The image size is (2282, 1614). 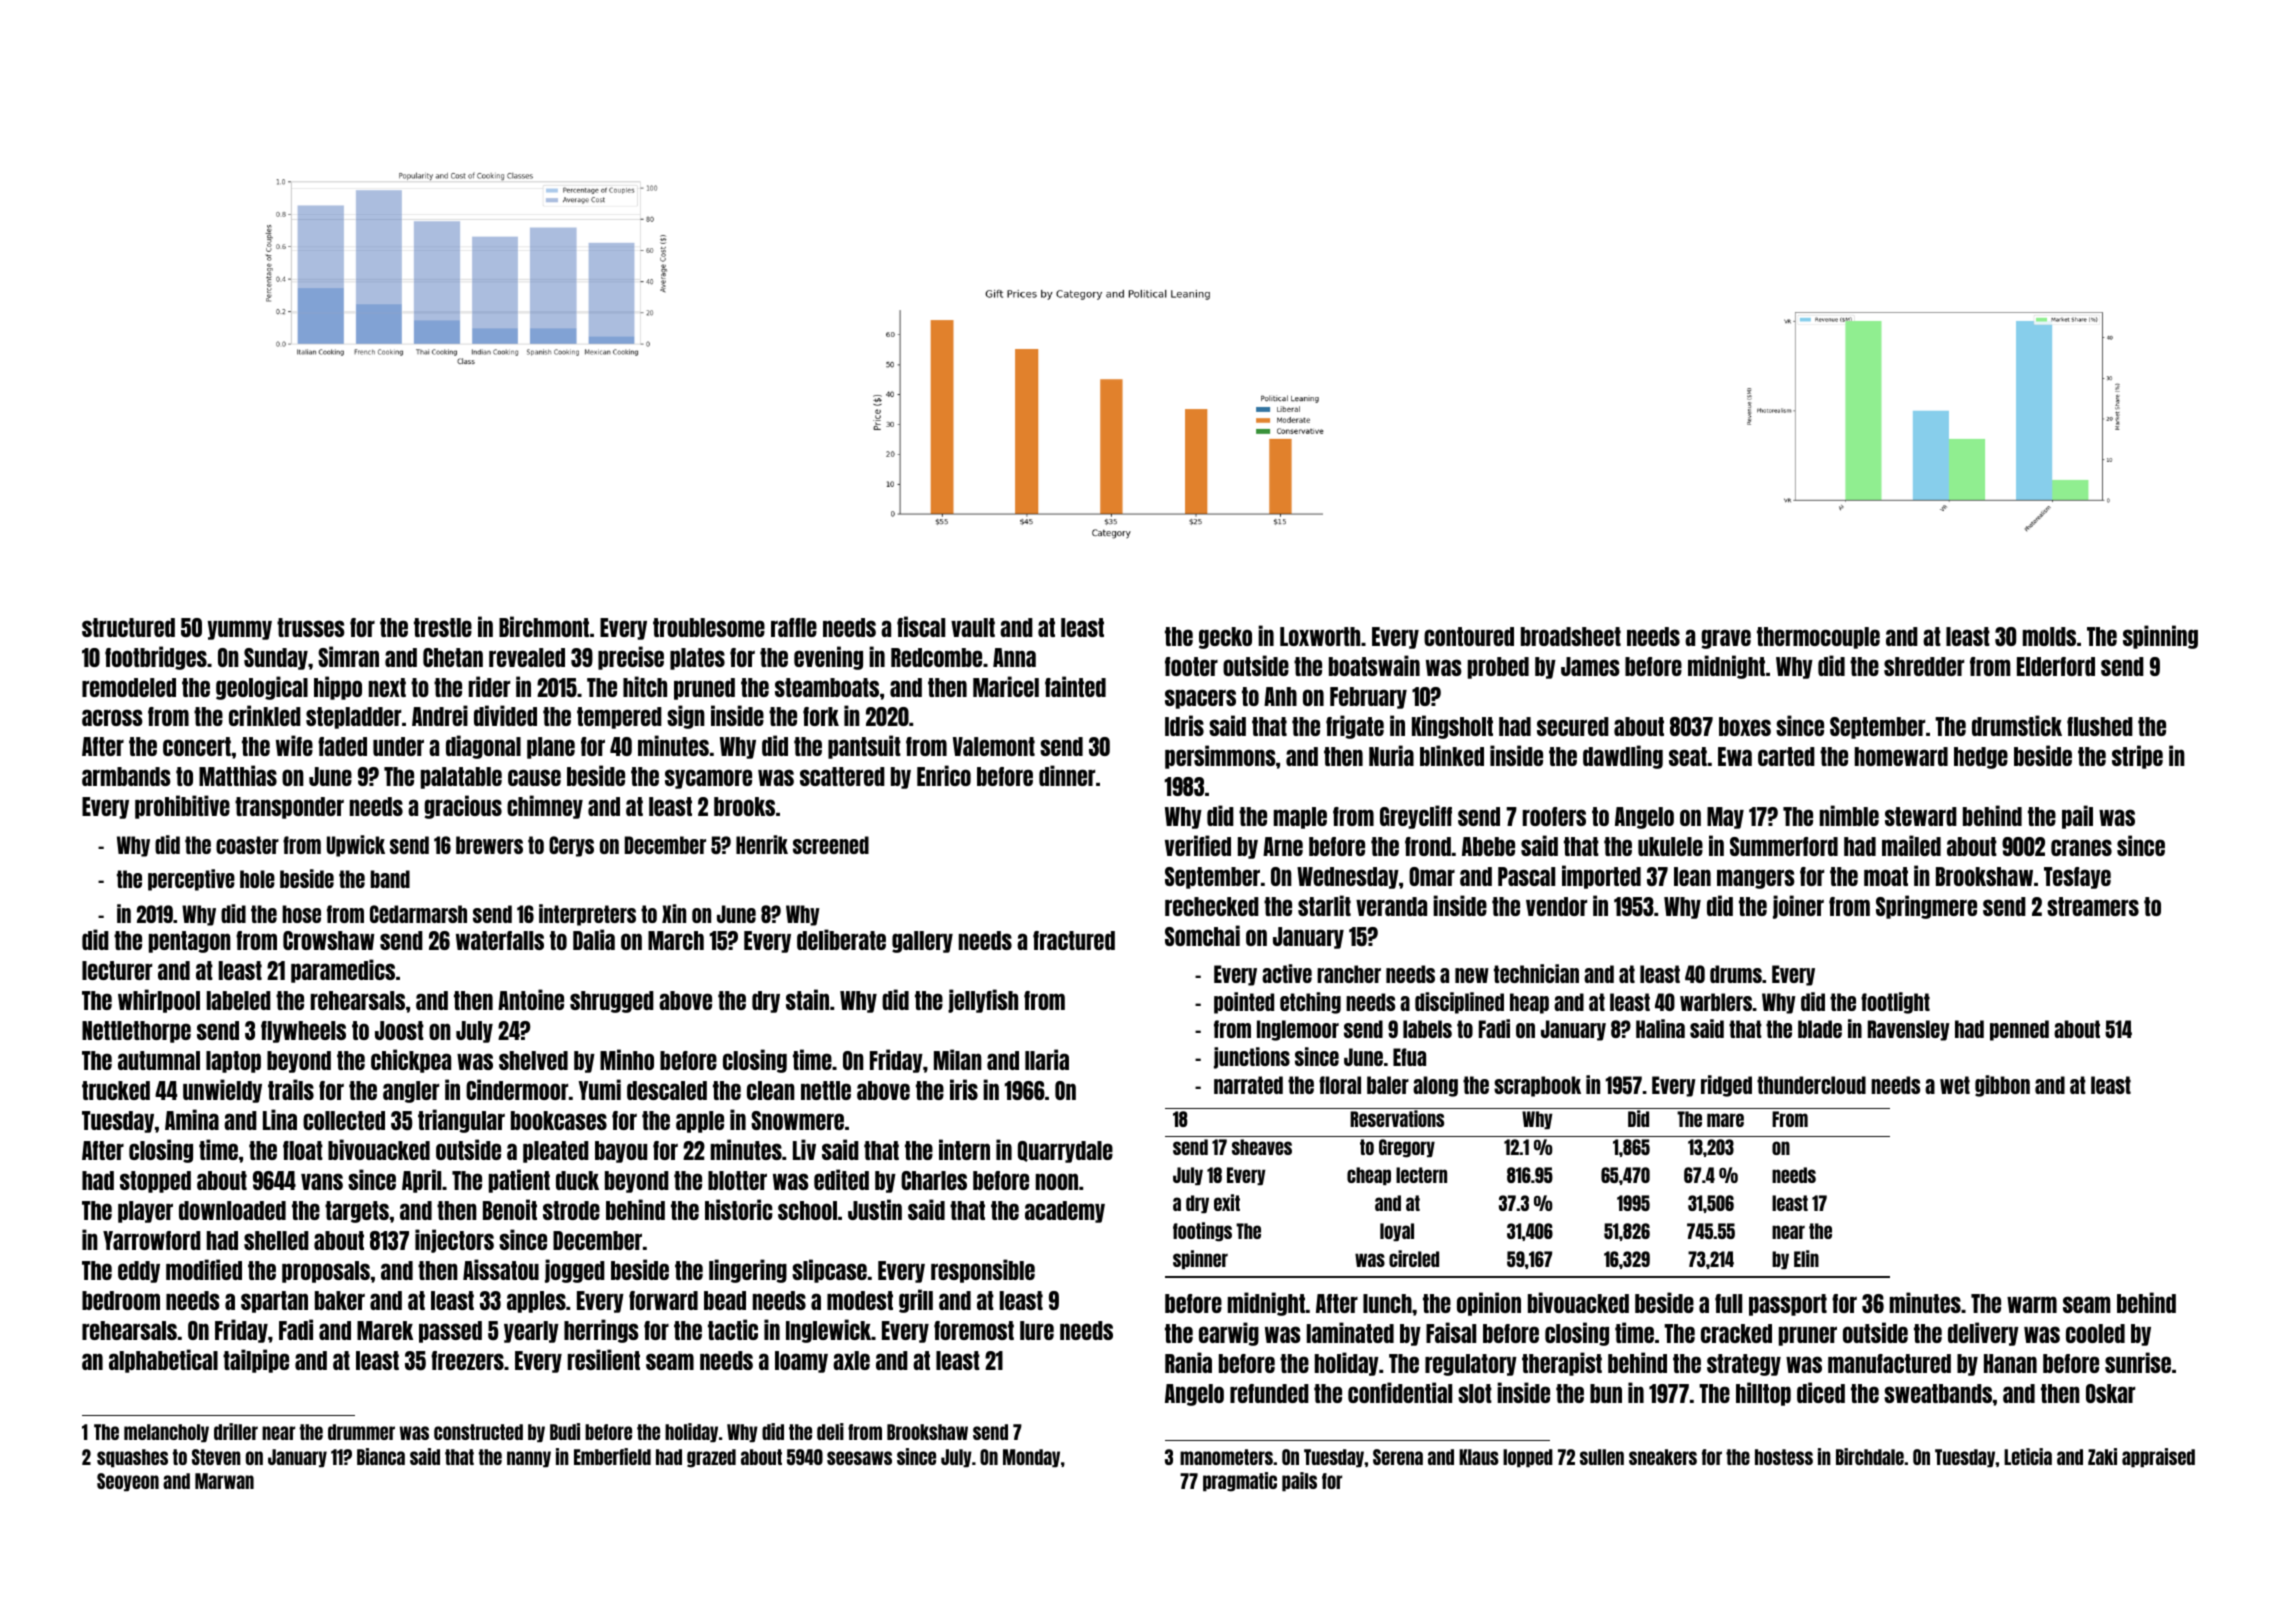 What do you see at coordinates (1911, 845) in the screenshot?
I see `mailed` at bounding box center [1911, 845].
